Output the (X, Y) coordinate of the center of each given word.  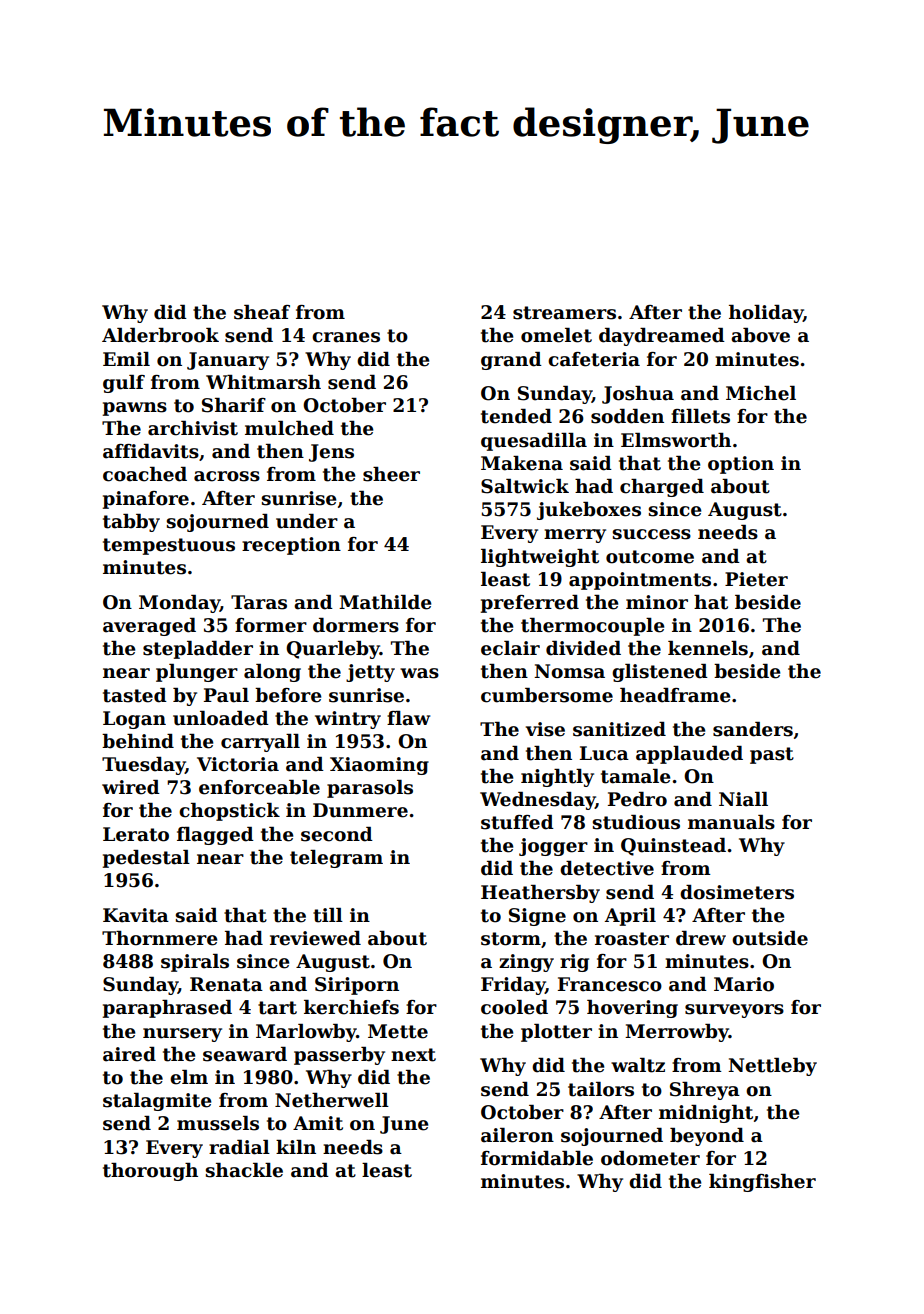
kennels (708, 648)
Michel (761, 393)
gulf (124, 384)
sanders (753, 729)
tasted (135, 695)
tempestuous (169, 546)
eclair (510, 648)
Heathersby (540, 894)
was (419, 673)
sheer (391, 474)
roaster (632, 939)
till (328, 915)
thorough (150, 1172)
